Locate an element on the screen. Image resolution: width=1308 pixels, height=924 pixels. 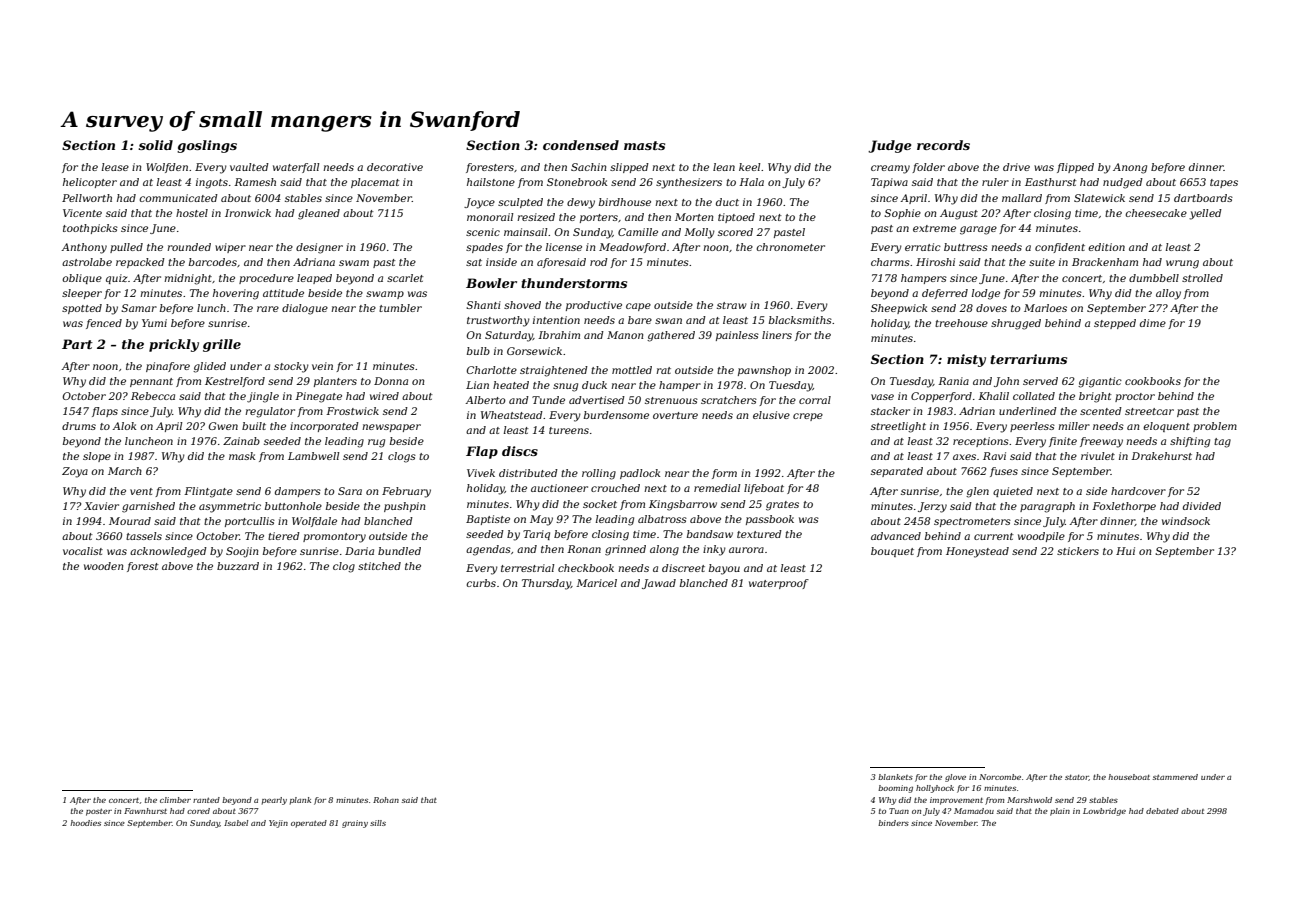
Anong is located at coordinates (1130, 168).
